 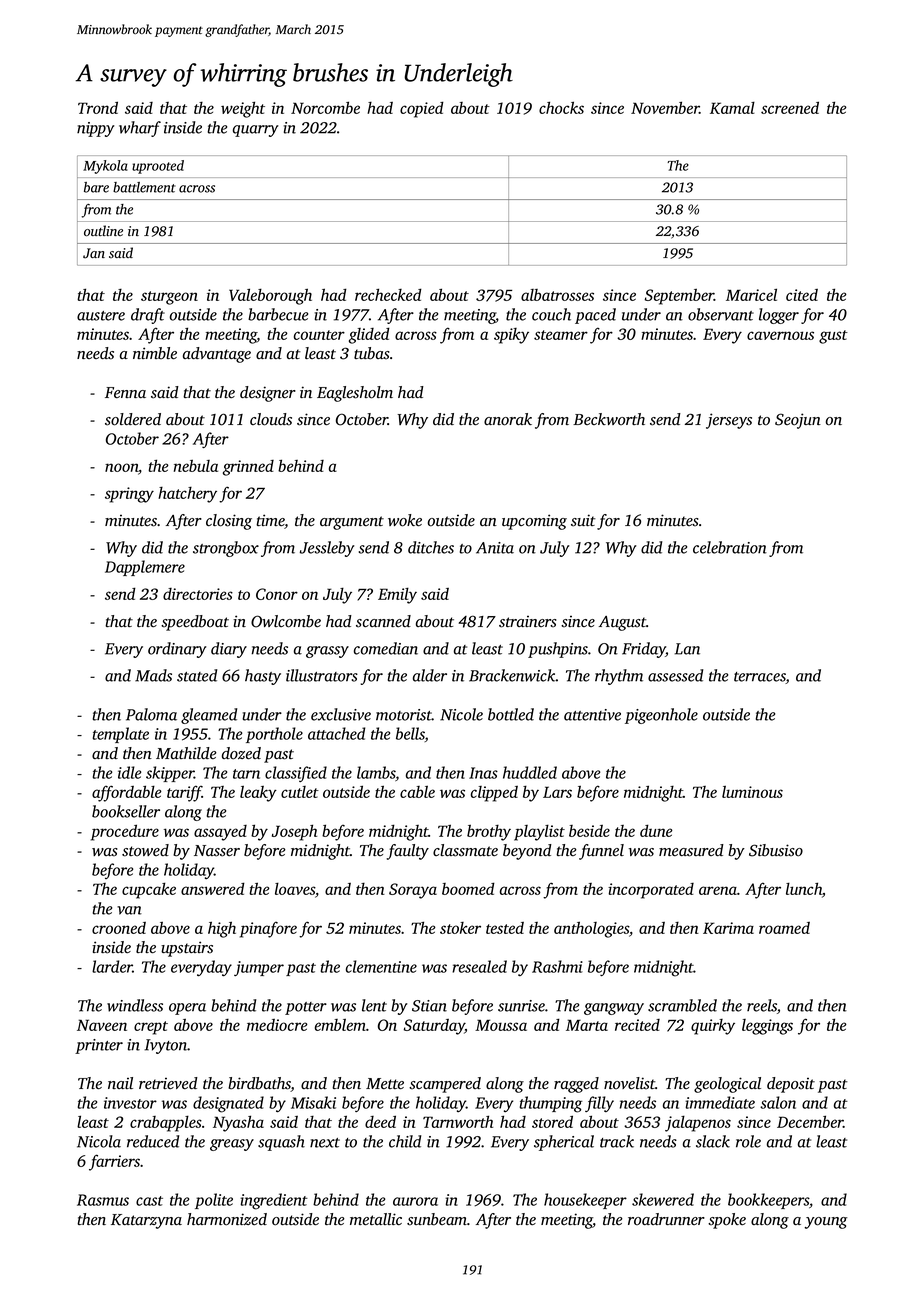 What do you see at coordinates (248, 468) in the document?
I see `grinned` at bounding box center [248, 468].
